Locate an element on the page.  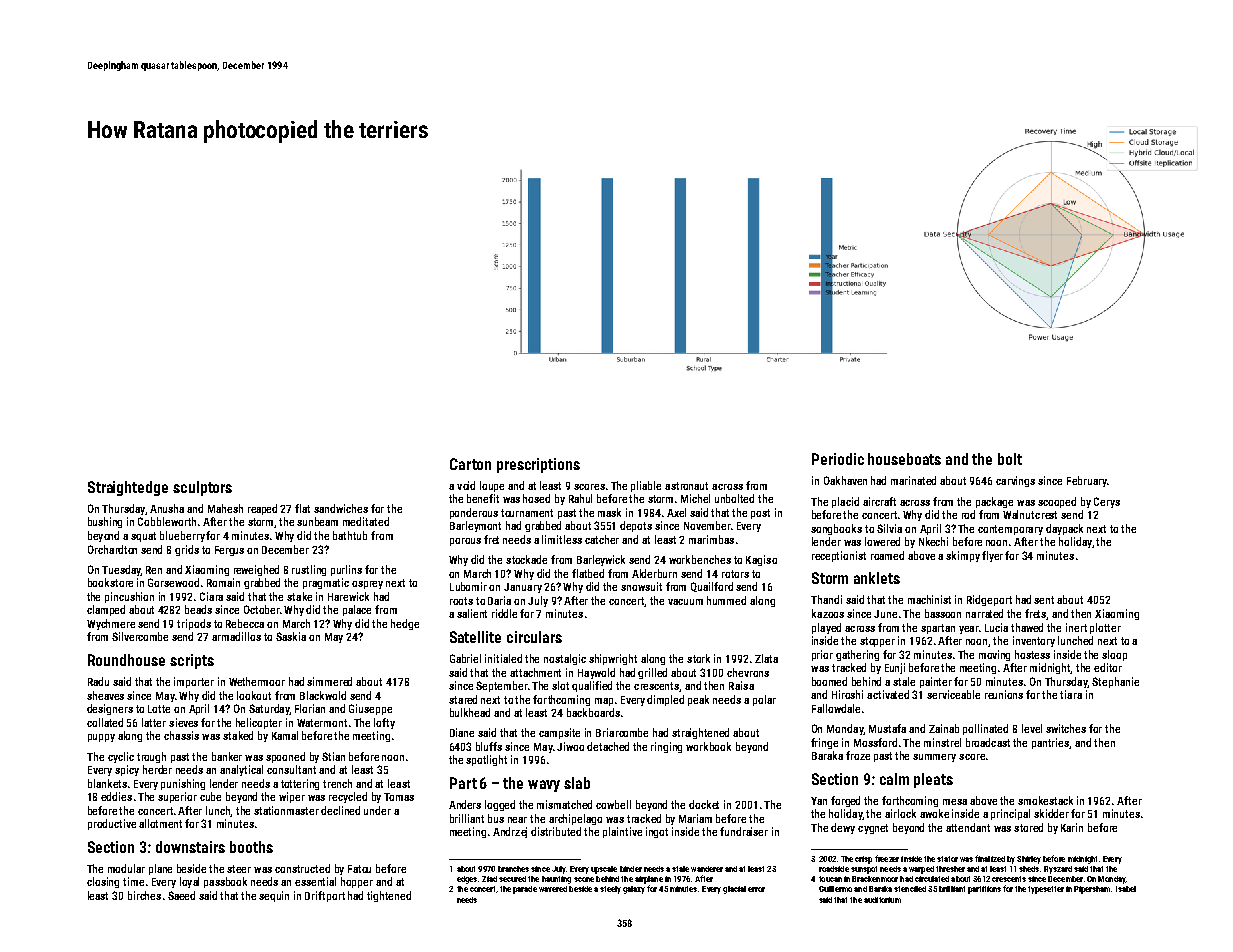
tightened is located at coordinates (389, 896).
